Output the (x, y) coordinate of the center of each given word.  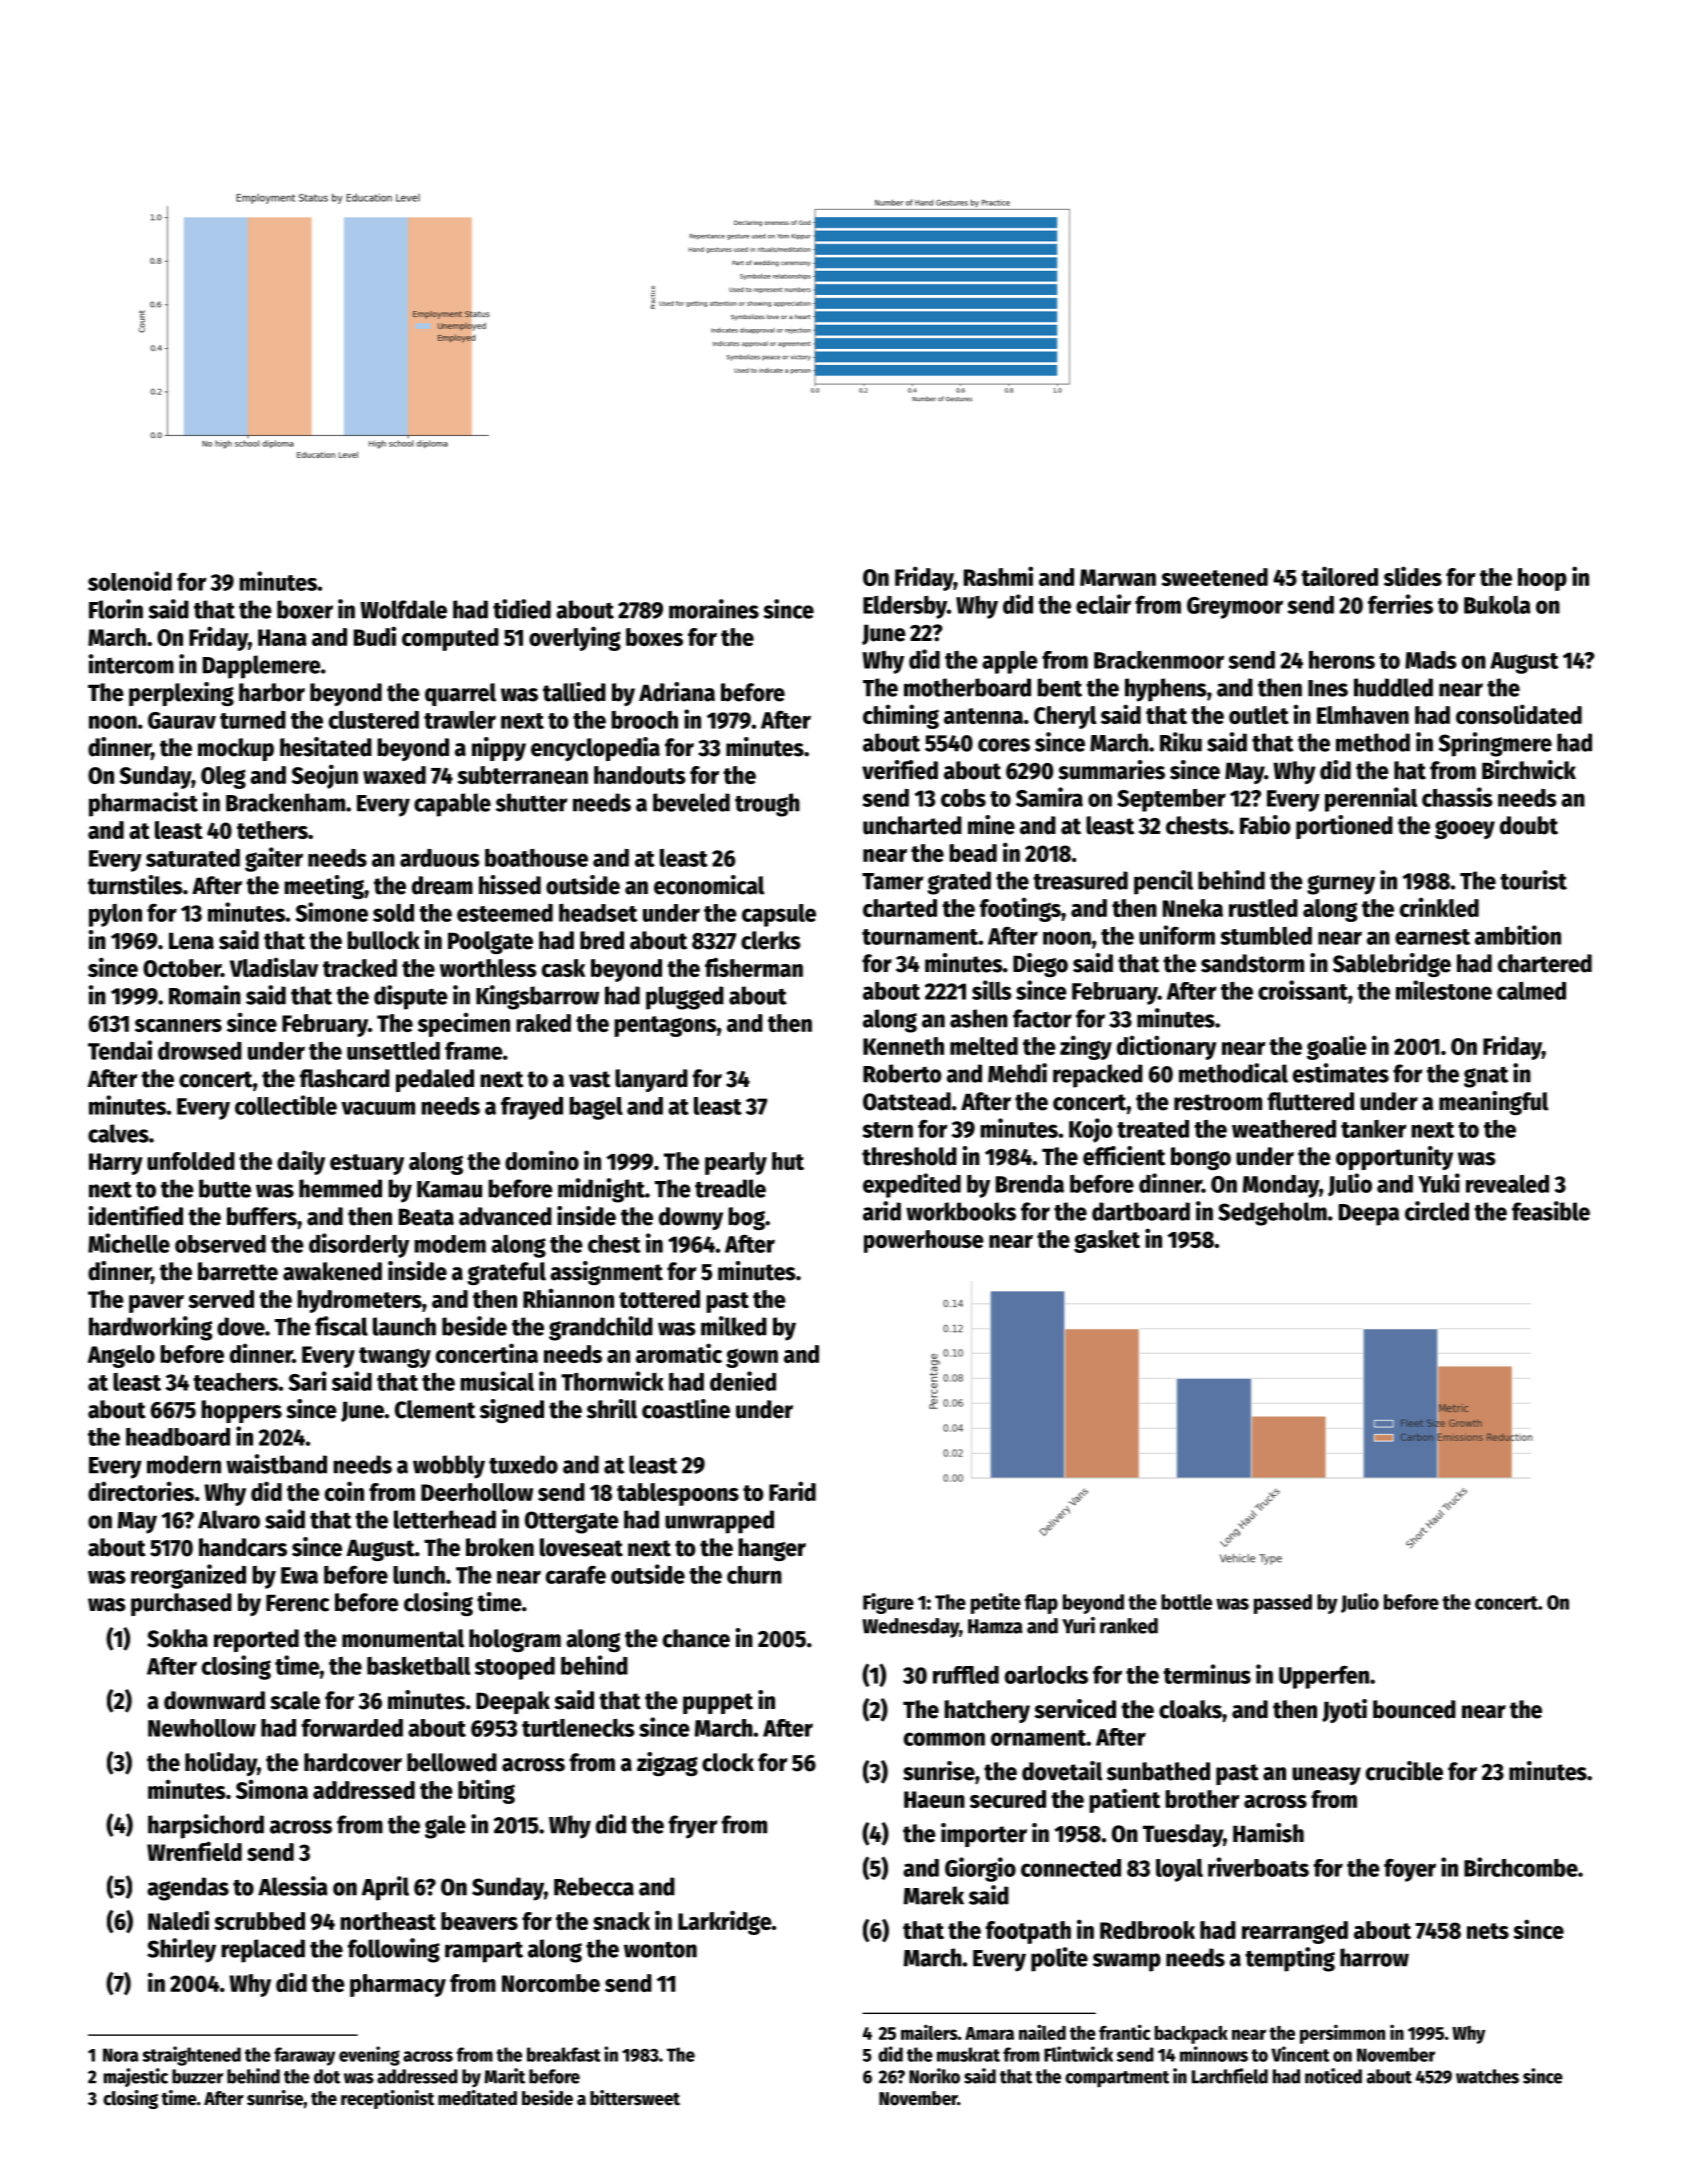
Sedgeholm (1272, 1214)
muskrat (968, 2054)
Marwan (1118, 577)
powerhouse (924, 1241)
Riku (1181, 742)
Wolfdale (403, 609)
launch (404, 1326)
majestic (136, 2077)
